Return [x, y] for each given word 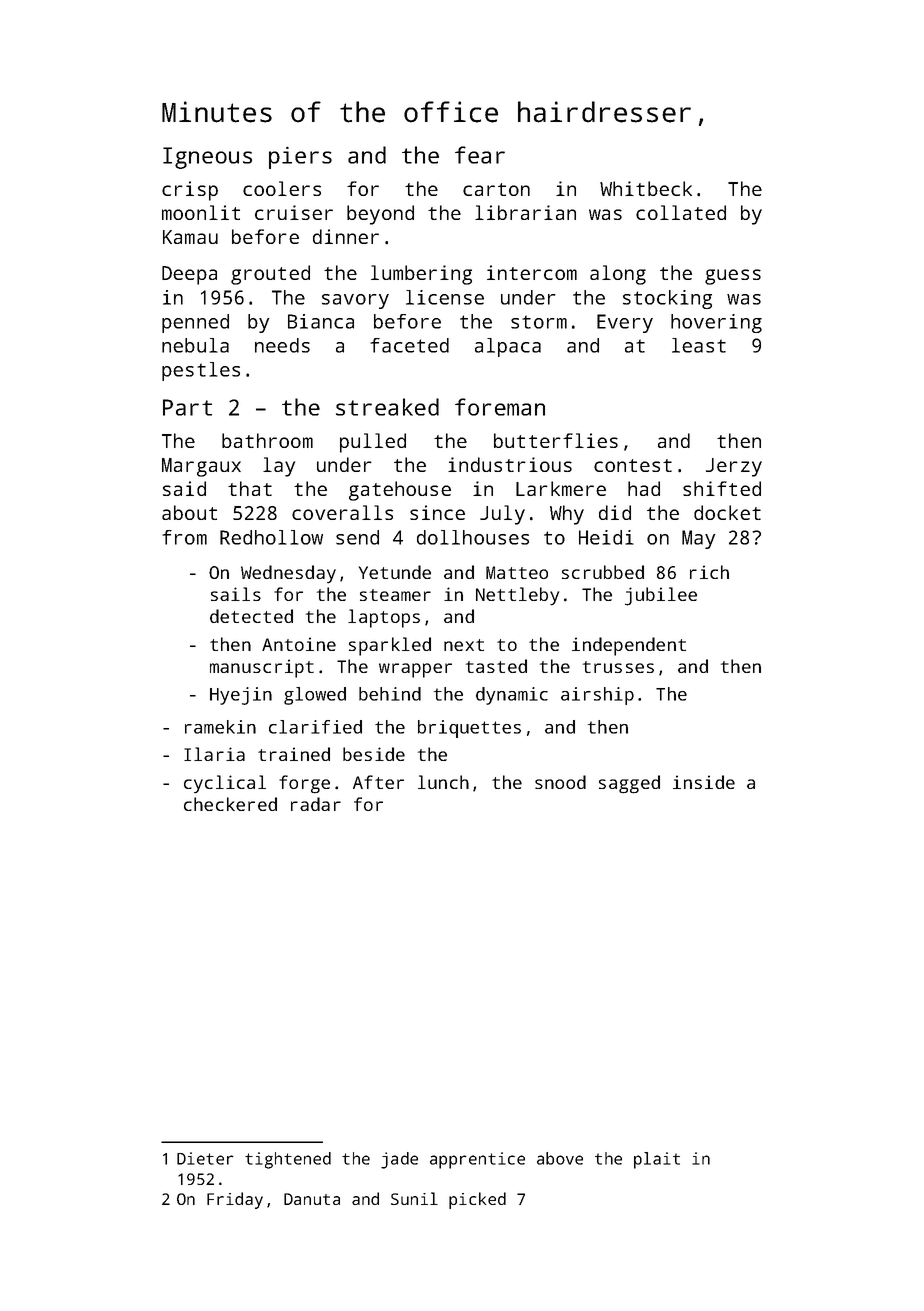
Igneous [207, 158]
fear [480, 155]
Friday [235, 1200]
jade [399, 1160]
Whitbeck [646, 188]
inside [704, 782]
